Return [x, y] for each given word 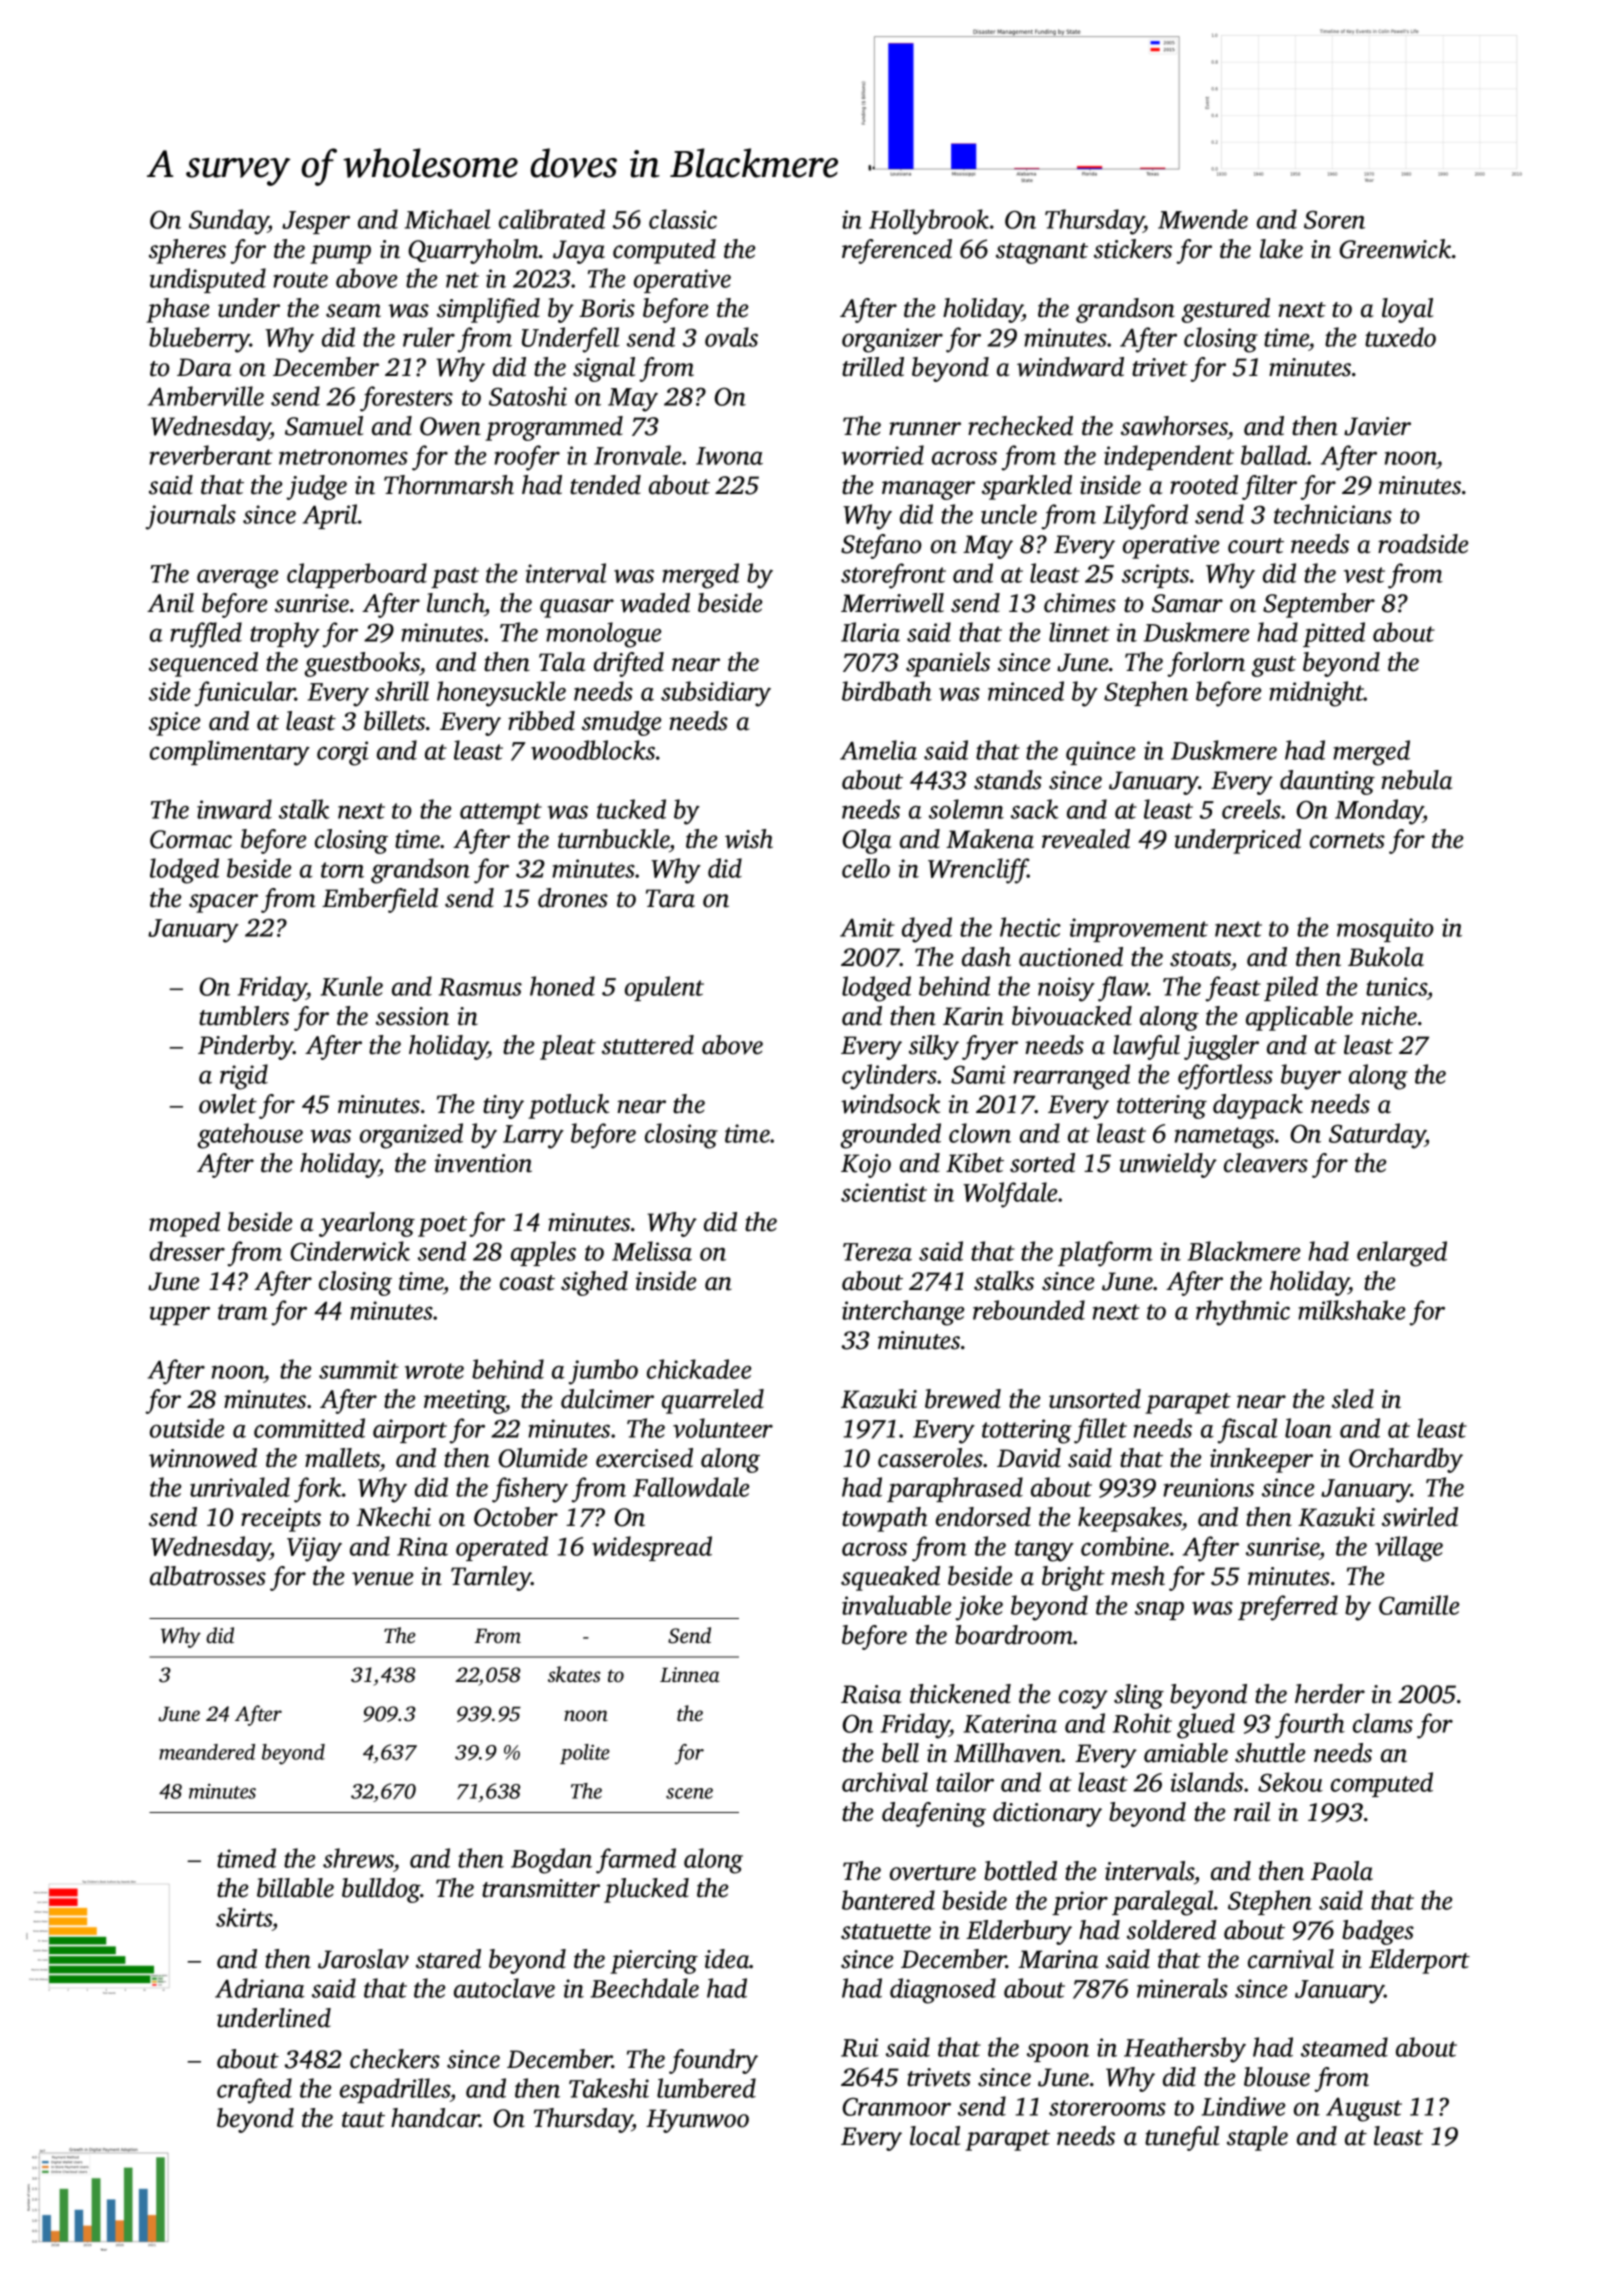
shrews [358, 1858]
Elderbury [1019, 1932]
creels [1251, 809]
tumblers [244, 1016]
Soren [1334, 220]
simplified [488, 310]
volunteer [723, 1428]
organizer [892, 340]
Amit [867, 927]
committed [309, 1428]
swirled [1420, 1517]
